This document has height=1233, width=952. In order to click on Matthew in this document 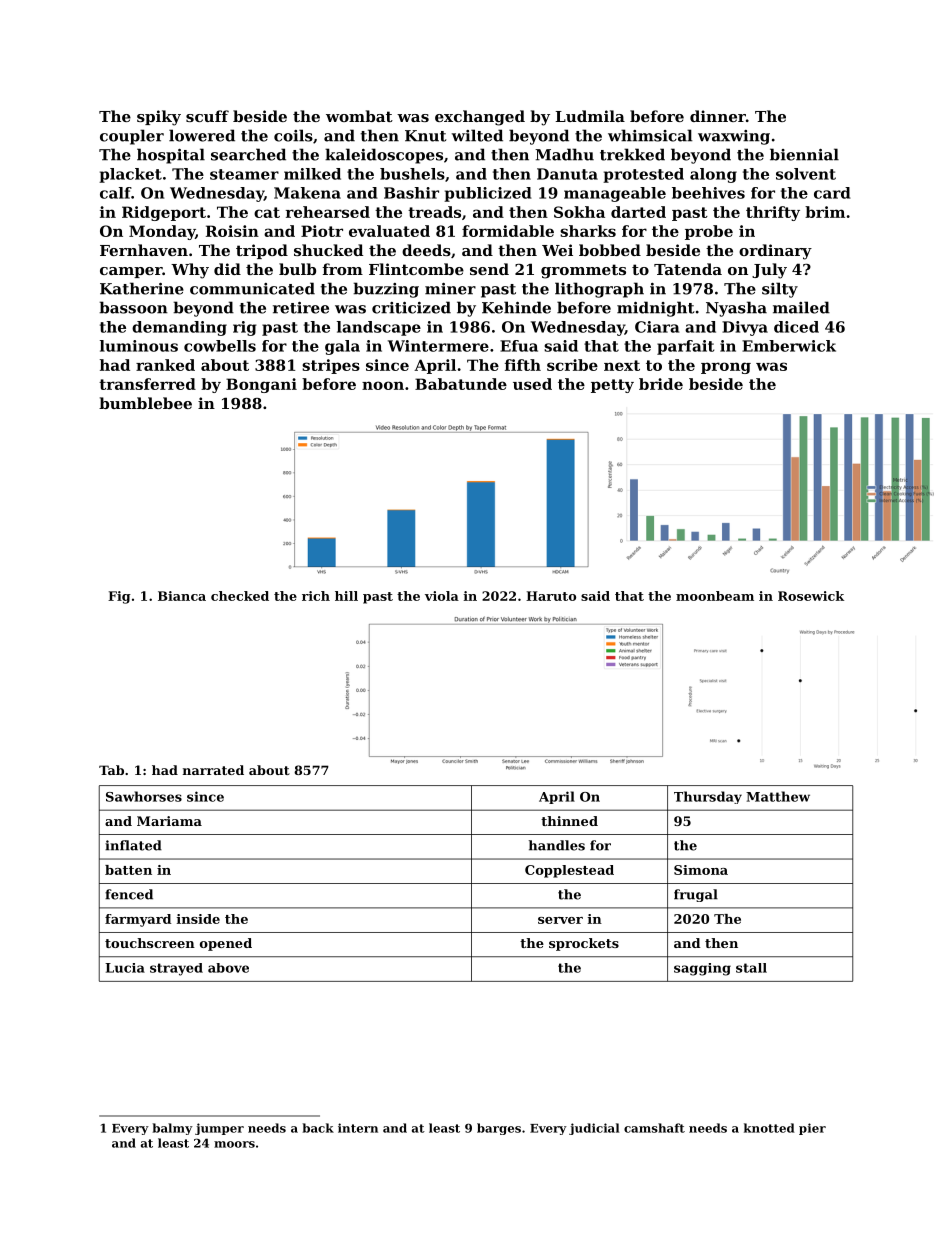, I will do `click(778, 796)`.
